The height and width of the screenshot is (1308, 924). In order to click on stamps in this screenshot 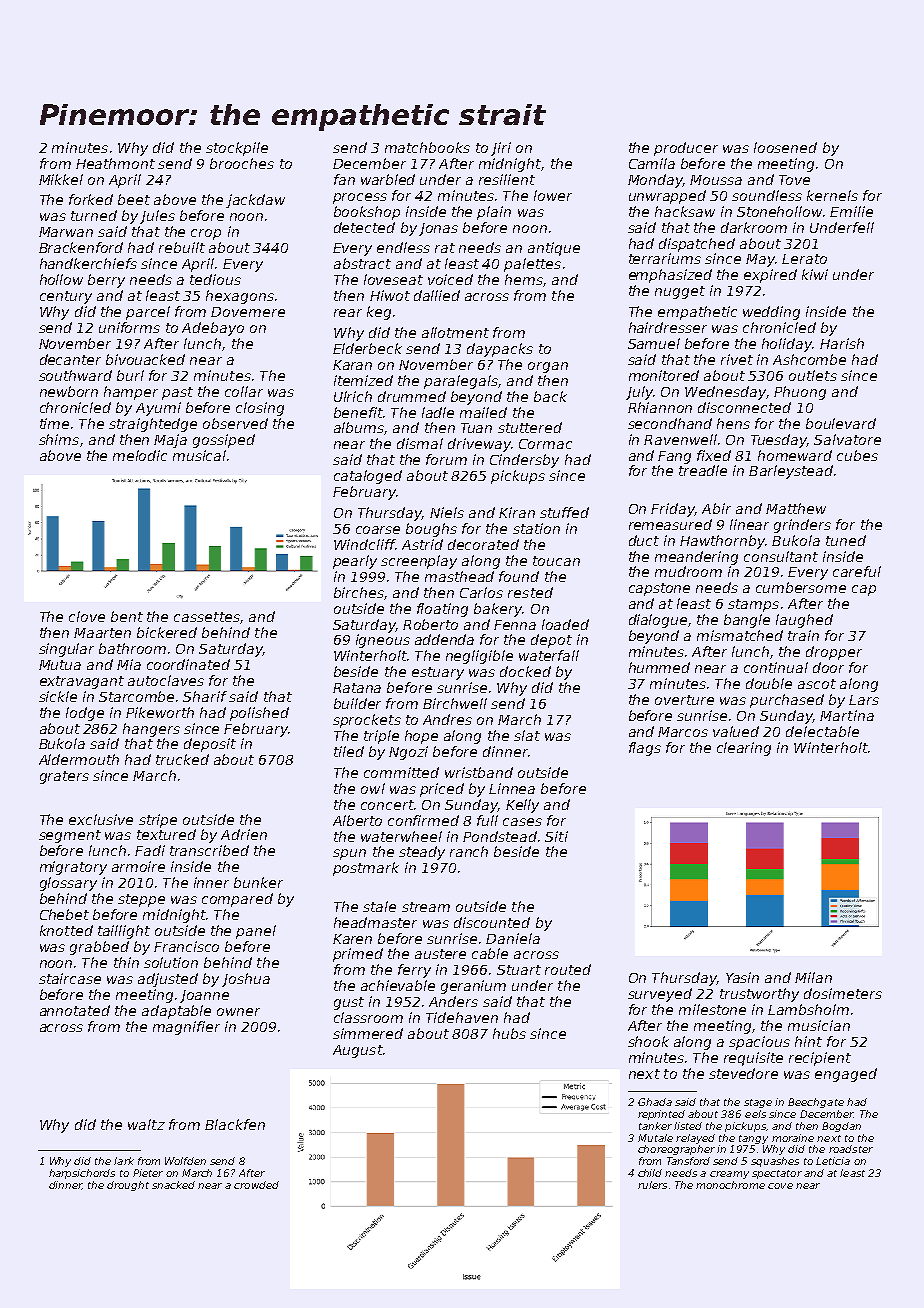, I will do `click(753, 605)`.
